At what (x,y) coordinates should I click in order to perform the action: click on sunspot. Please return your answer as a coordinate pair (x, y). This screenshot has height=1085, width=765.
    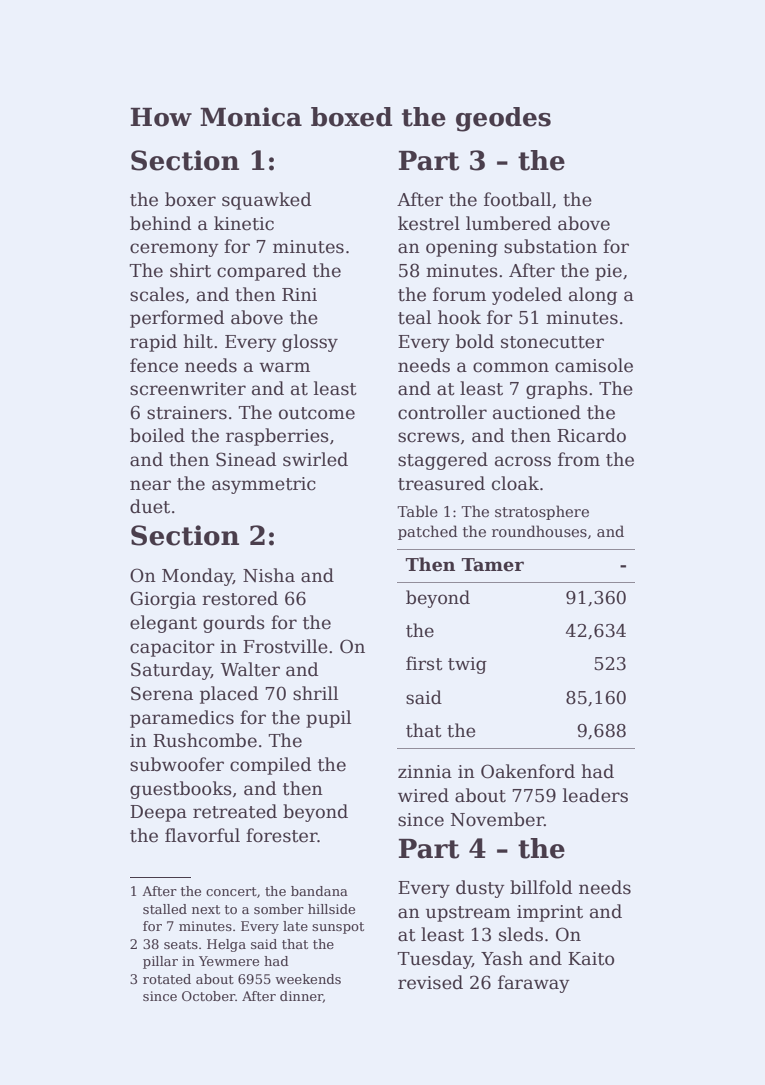
    Looking at the image, I should click on (338, 928).
